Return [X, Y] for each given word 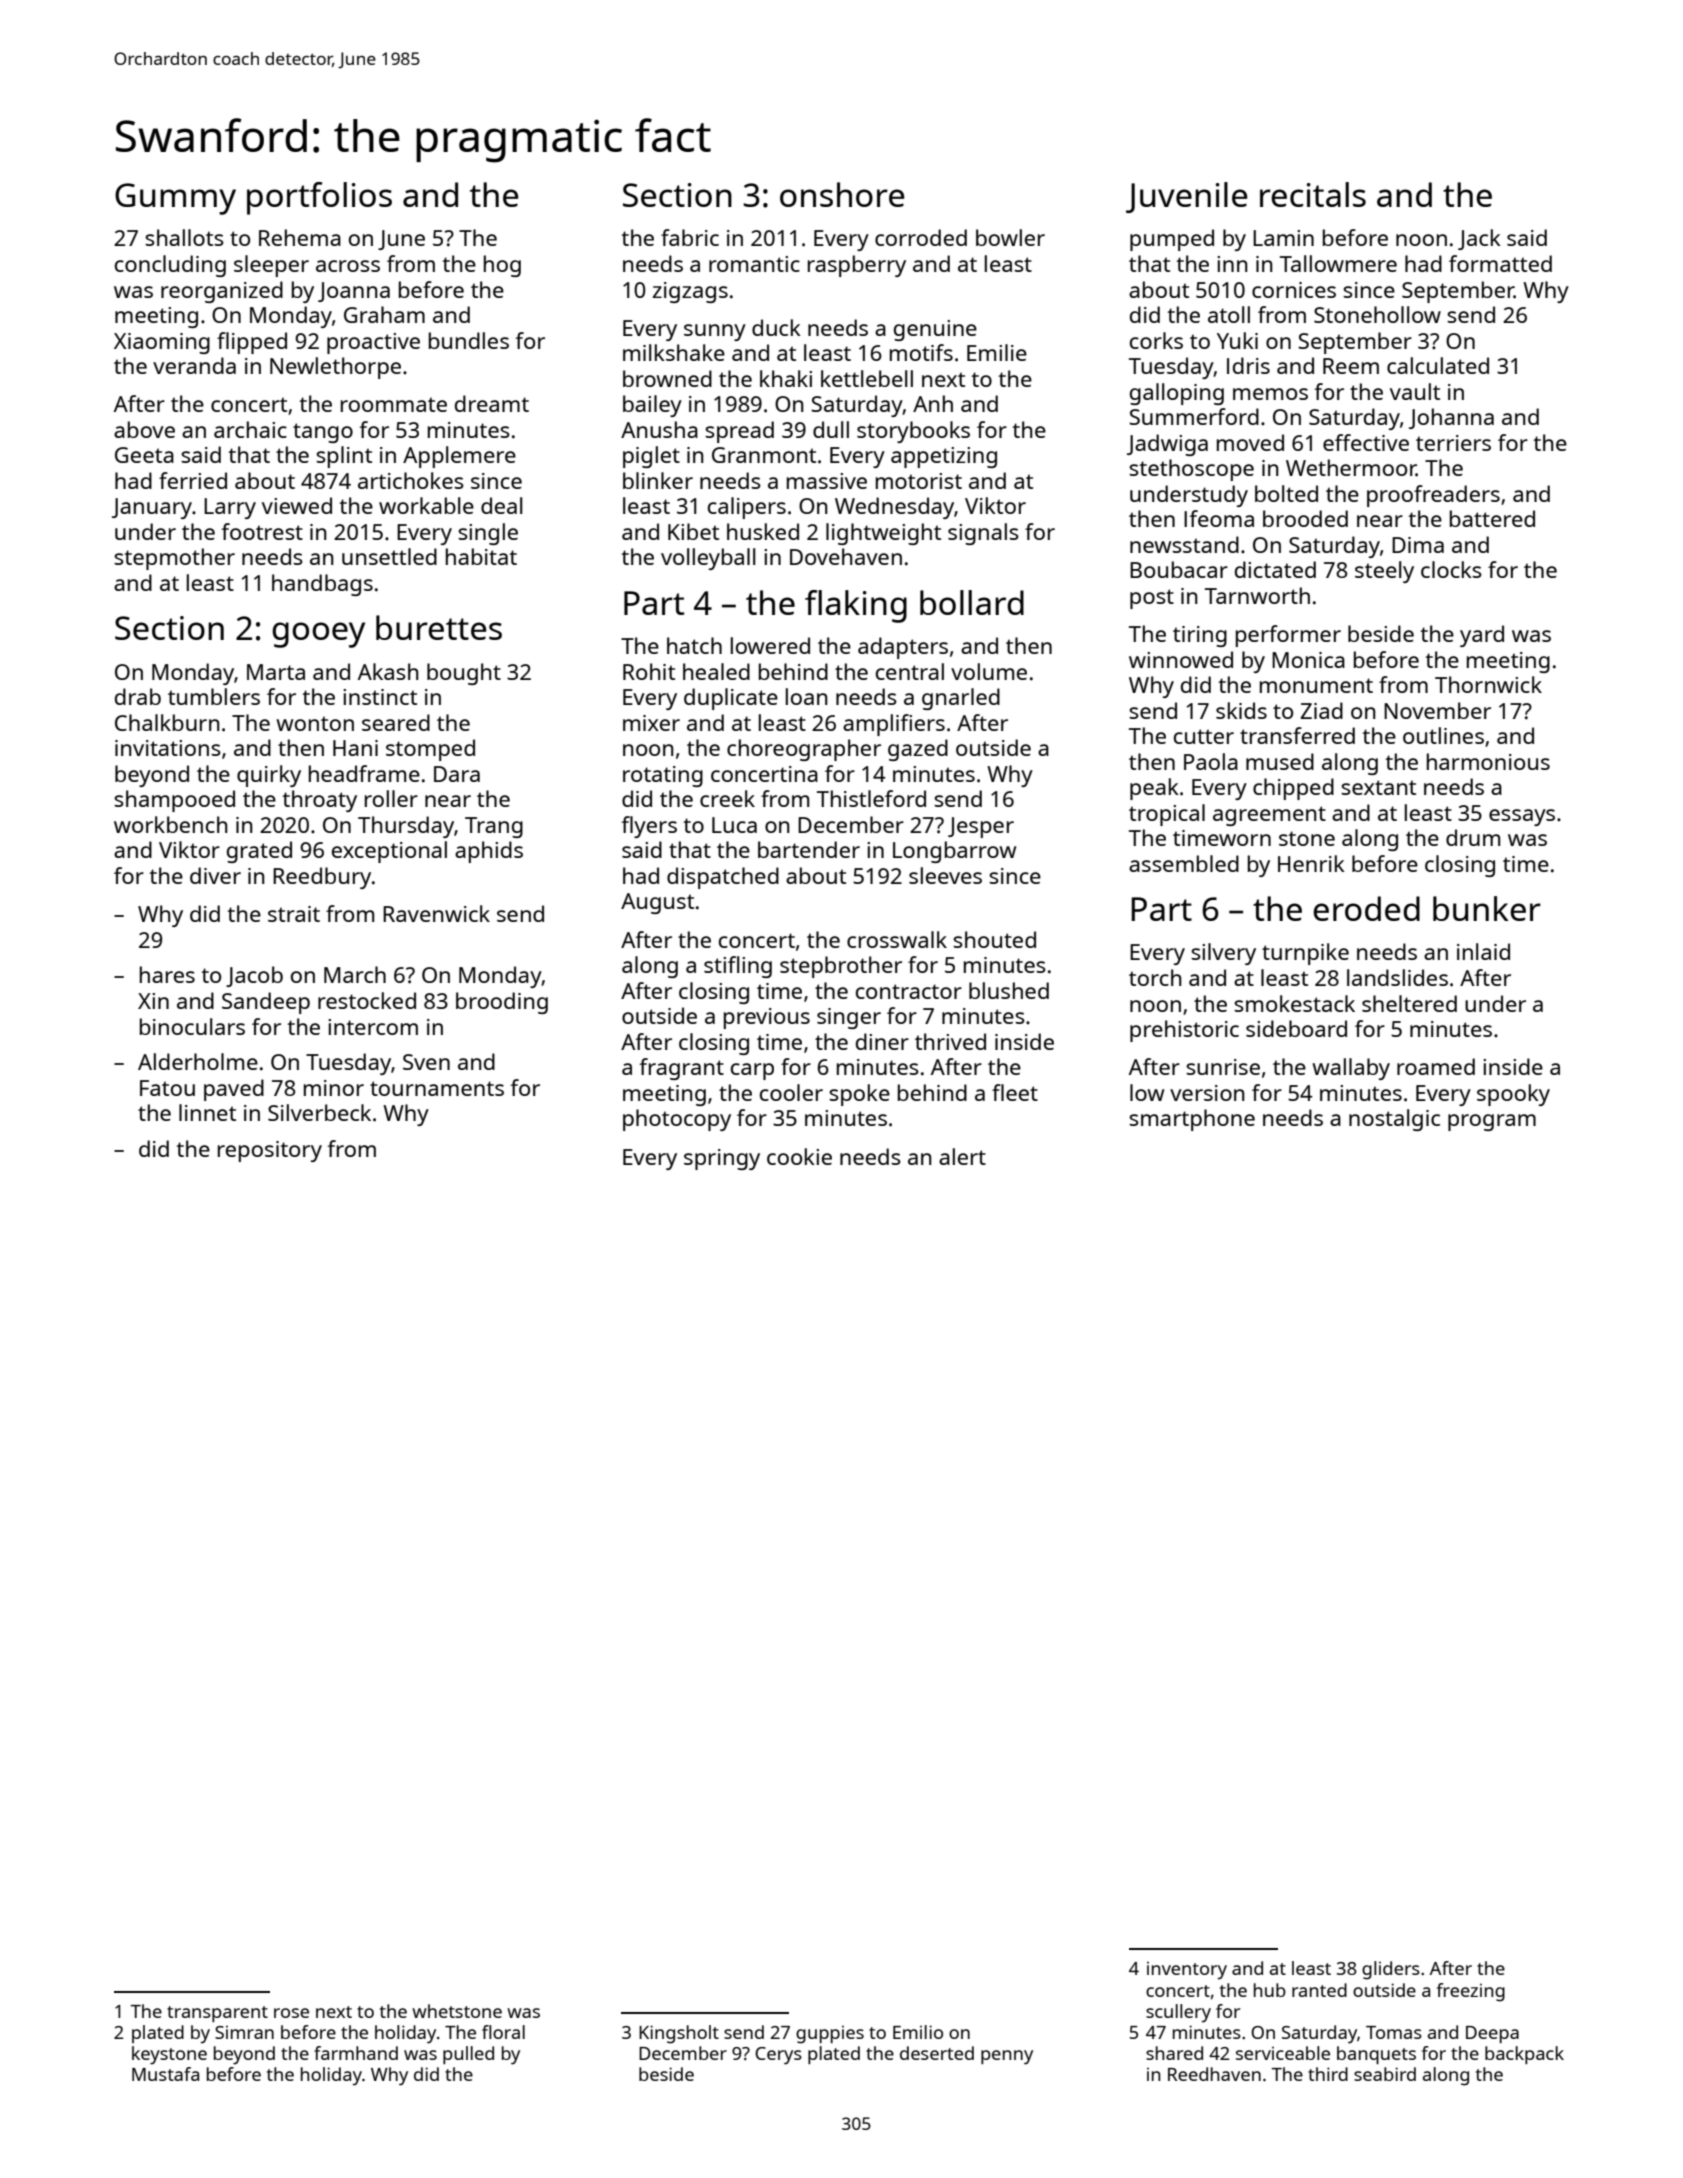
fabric [690, 237]
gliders [1391, 1970]
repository [270, 1151]
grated [259, 852]
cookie [799, 1156]
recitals [1313, 194]
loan [806, 696]
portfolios [319, 198]
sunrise [1223, 1067]
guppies [830, 2035]
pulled [468, 2055]
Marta [276, 672]
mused [1280, 761]
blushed [1009, 990]
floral [503, 2032]
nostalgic [1394, 1120]
